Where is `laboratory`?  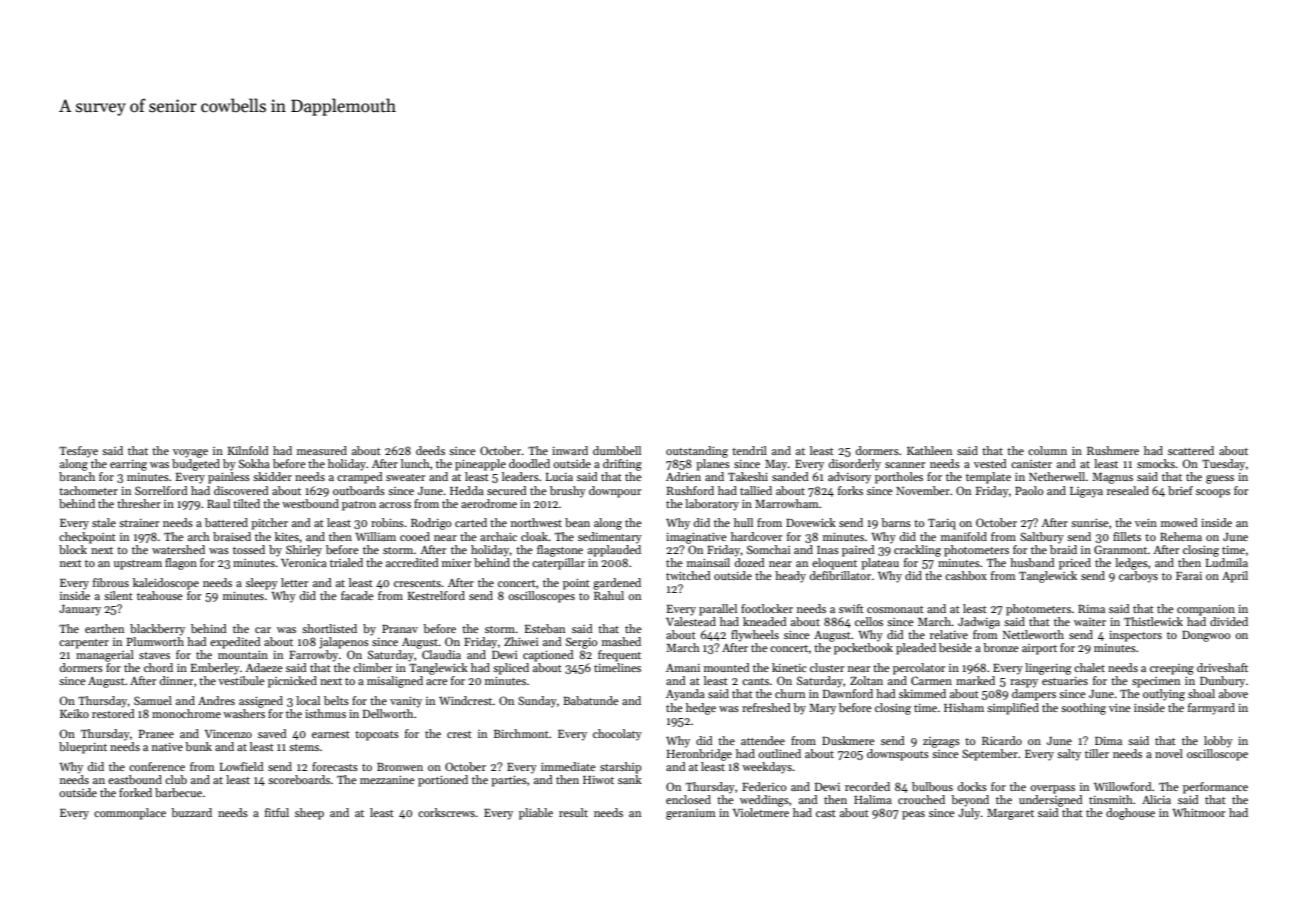 laboratory is located at coordinates (712, 505).
